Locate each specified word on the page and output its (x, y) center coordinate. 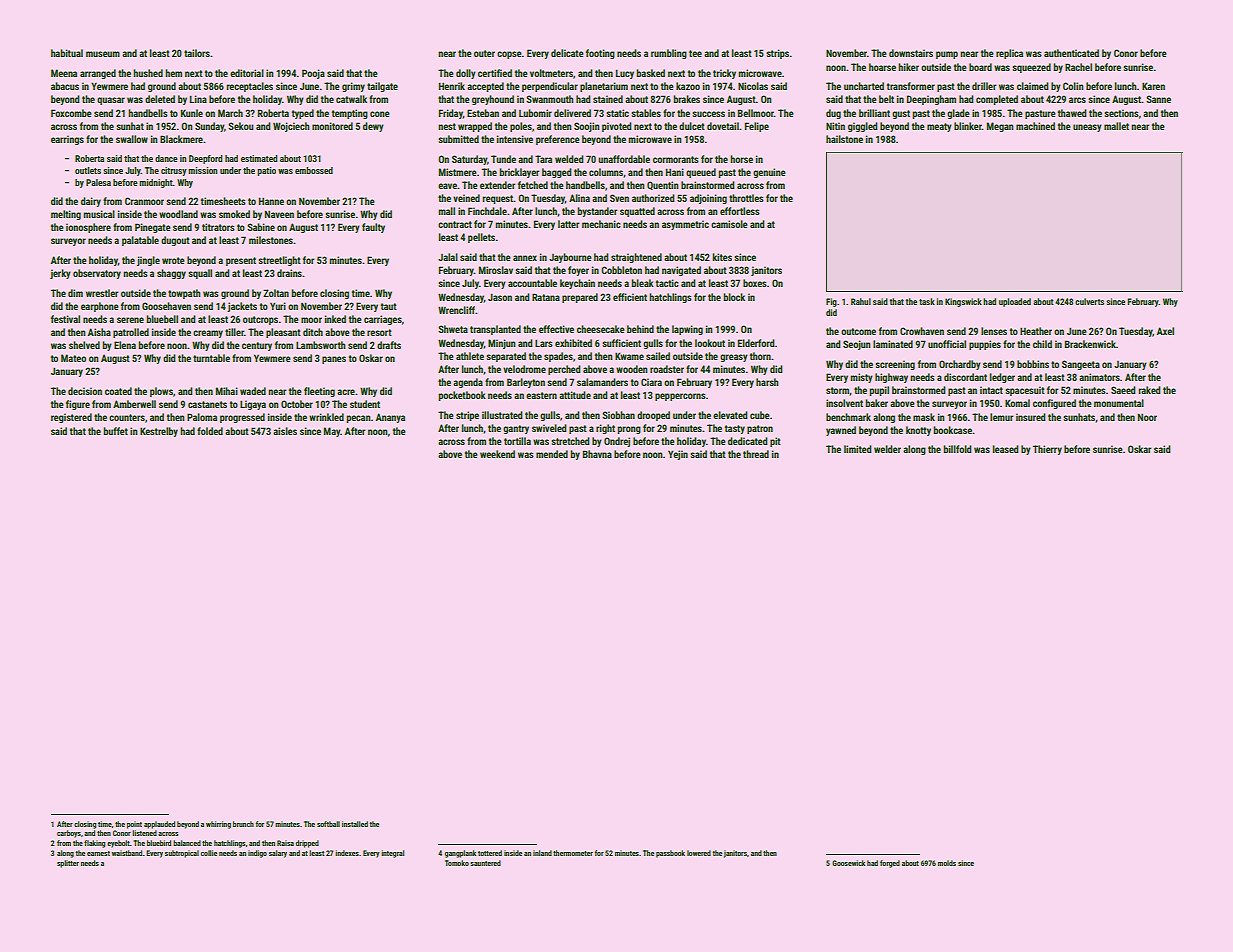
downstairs (911, 53)
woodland (178, 214)
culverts (1089, 301)
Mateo (73, 358)
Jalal (448, 257)
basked (650, 73)
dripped (307, 844)
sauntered (485, 863)
